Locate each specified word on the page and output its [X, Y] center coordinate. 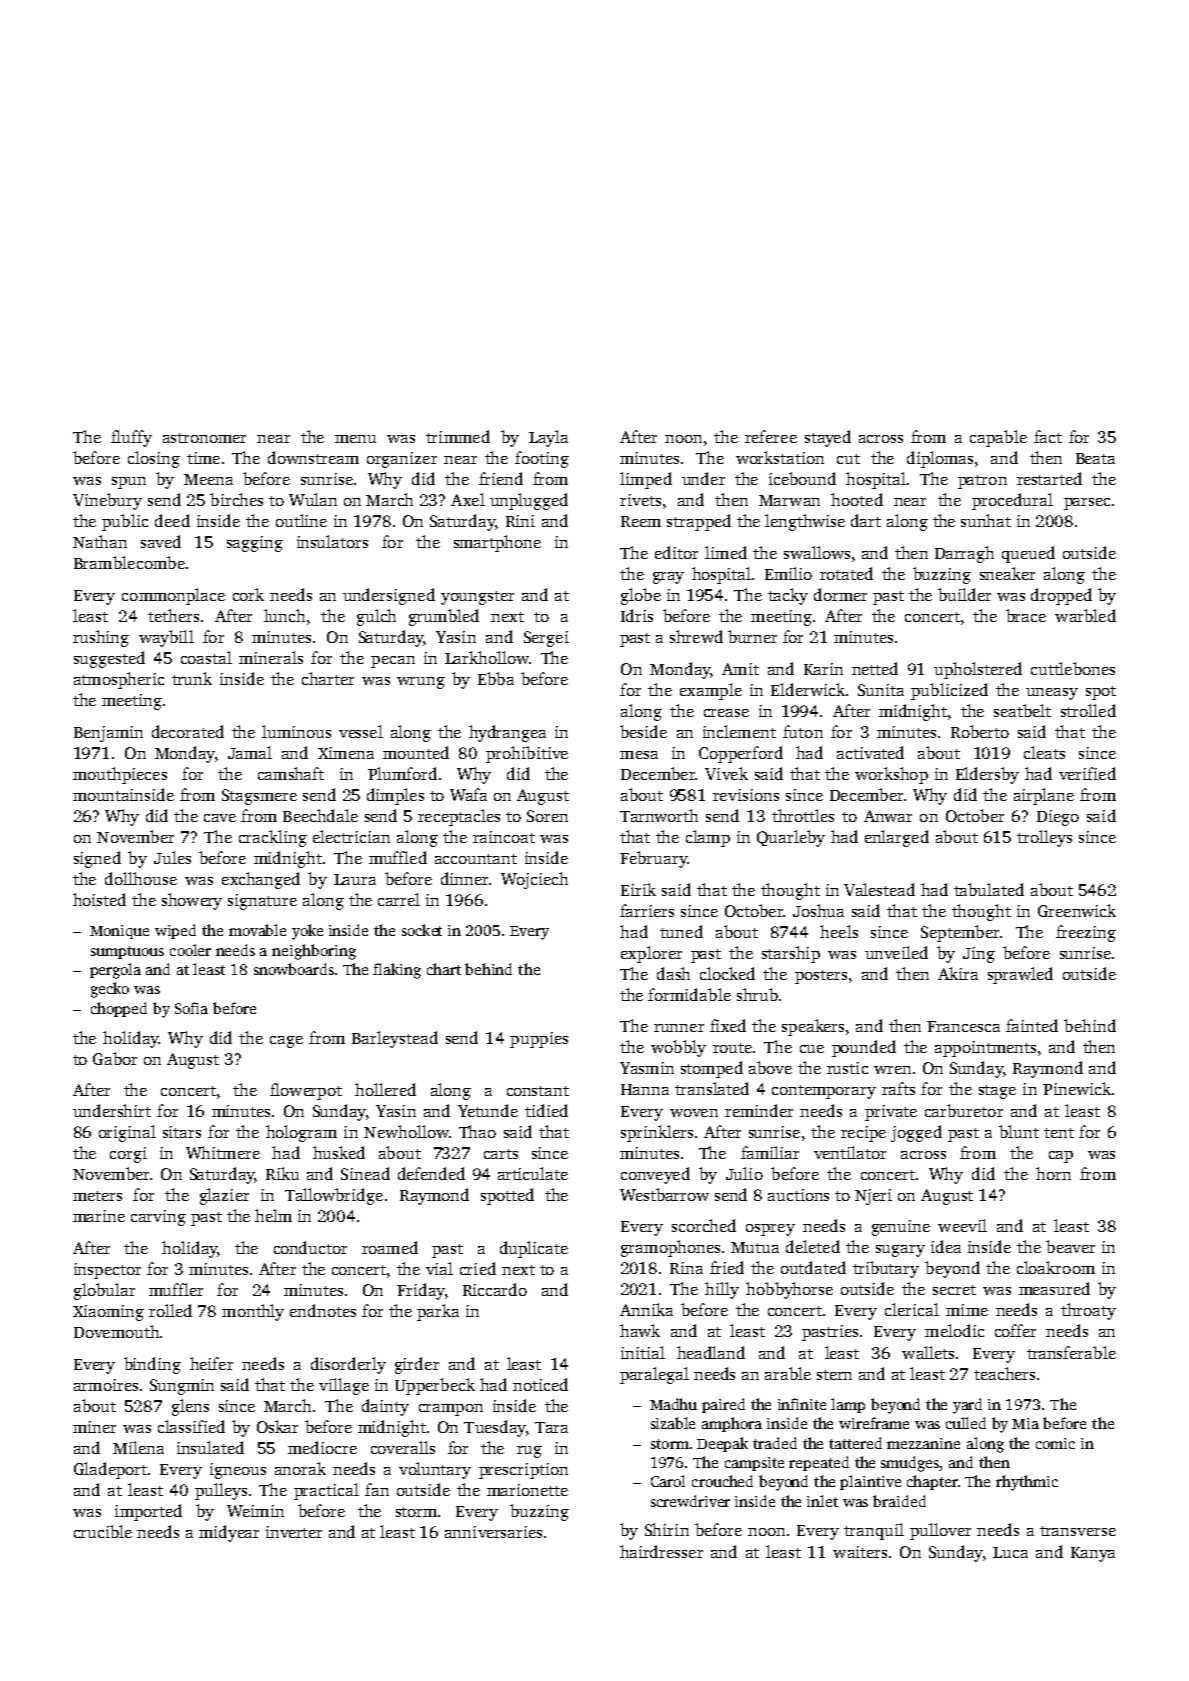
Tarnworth [659, 815]
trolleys [1044, 838]
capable [998, 438]
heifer [211, 1363]
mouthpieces [120, 775]
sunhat [986, 520]
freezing [1086, 933]
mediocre [322, 1447]
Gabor [115, 1058]
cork [248, 594]
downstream [313, 457]
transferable [1071, 1352]
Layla [548, 438]
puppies [539, 1040]
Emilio [788, 573]
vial [439, 1268]
